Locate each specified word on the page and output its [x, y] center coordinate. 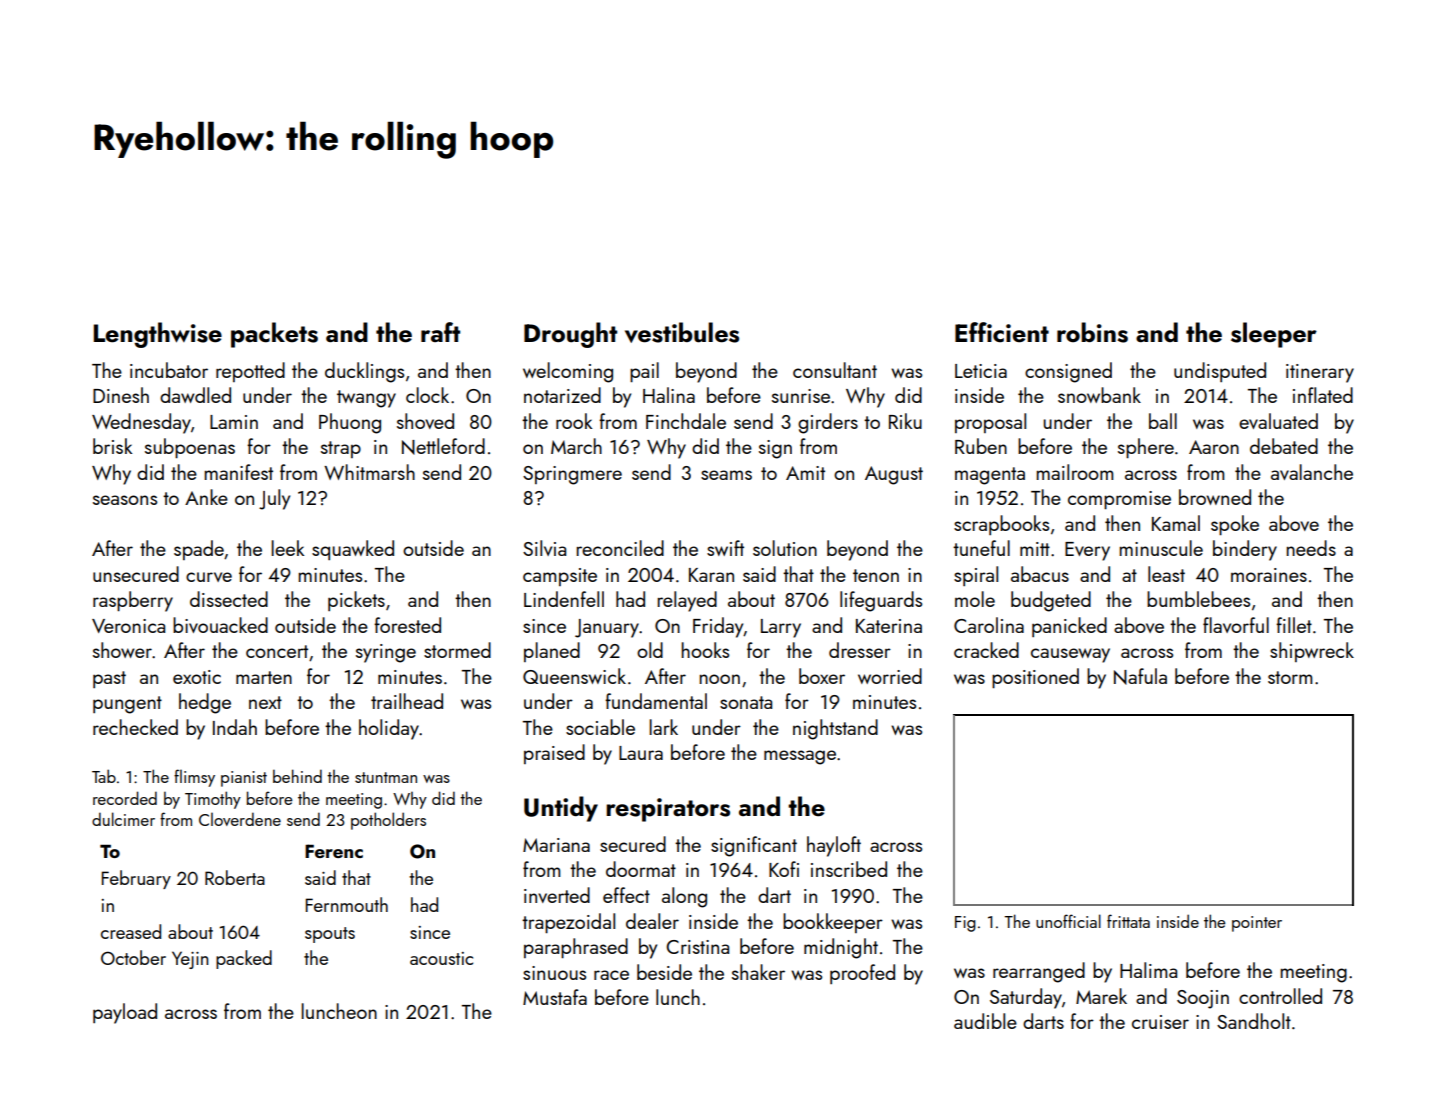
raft [440, 332]
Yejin [190, 960]
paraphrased [576, 948]
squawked [353, 550]
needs [1311, 548]
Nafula [1140, 676]
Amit [805, 473]
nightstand [835, 729]
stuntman [386, 777]
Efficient [1002, 332]
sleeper [1274, 335]
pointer [1257, 924]
